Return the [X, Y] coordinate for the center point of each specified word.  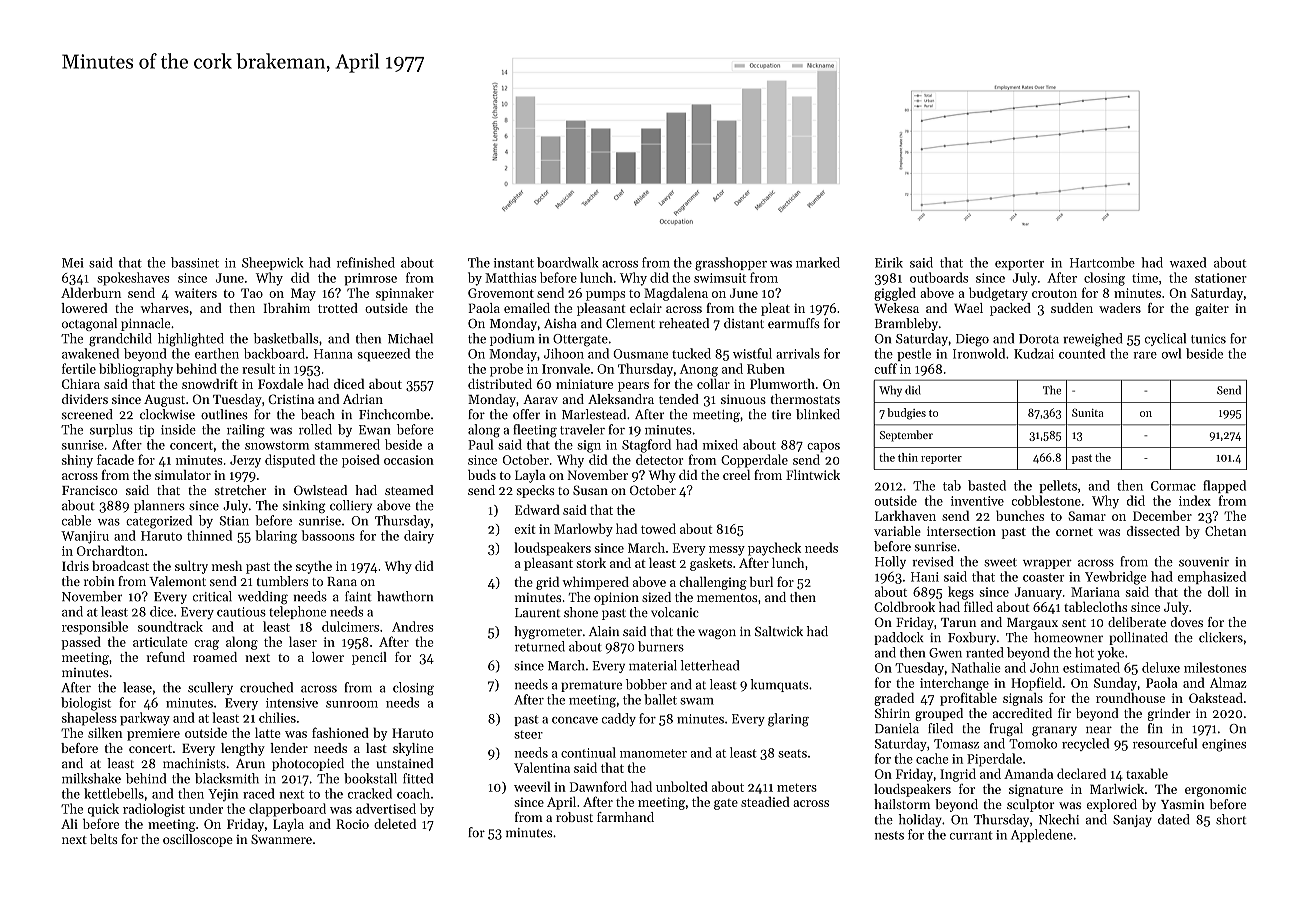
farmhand [625, 817]
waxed [1188, 262]
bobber [646, 684]
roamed [215, 657]
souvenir [1204, 562]
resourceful [1165, 743]
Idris [75, 566]
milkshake [91, 778]
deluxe [1161, 667]
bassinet [195, 262]
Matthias [511, 277]
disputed [290, 461]
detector [659, 459]
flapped [1224, 486]
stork [591, 563]
